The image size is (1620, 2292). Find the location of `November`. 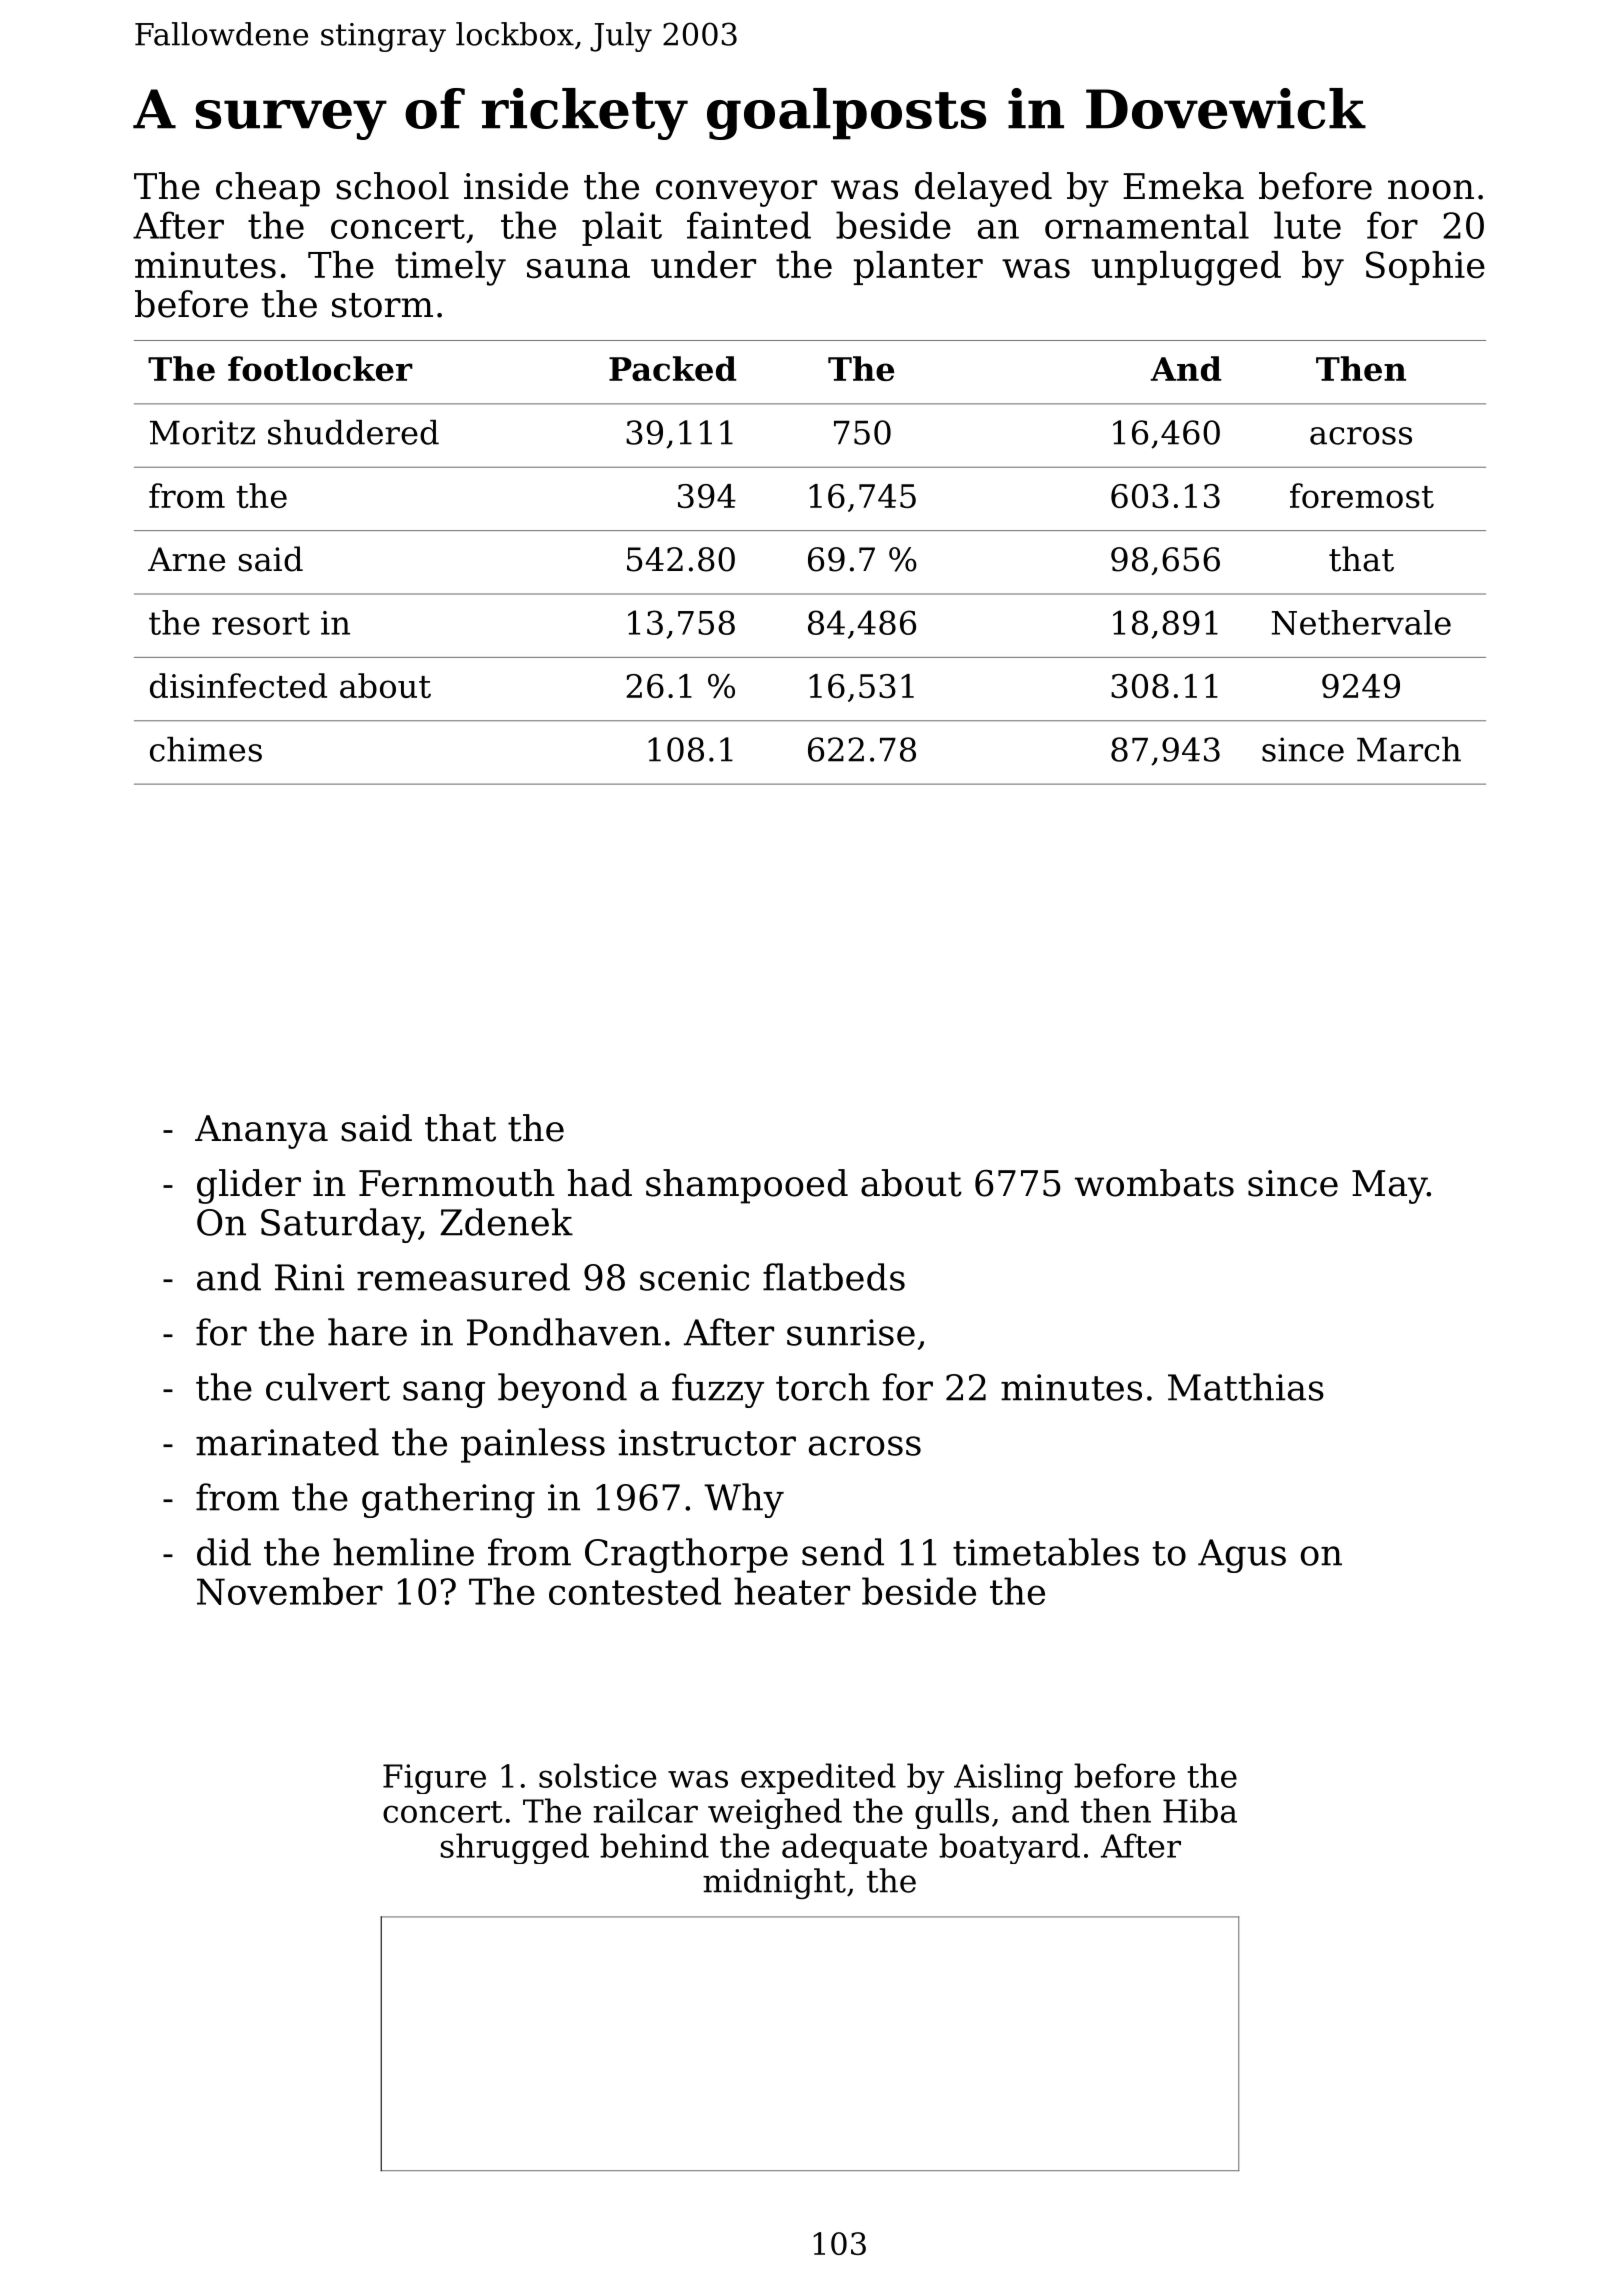

November is located at coordinates (290, 1591).
